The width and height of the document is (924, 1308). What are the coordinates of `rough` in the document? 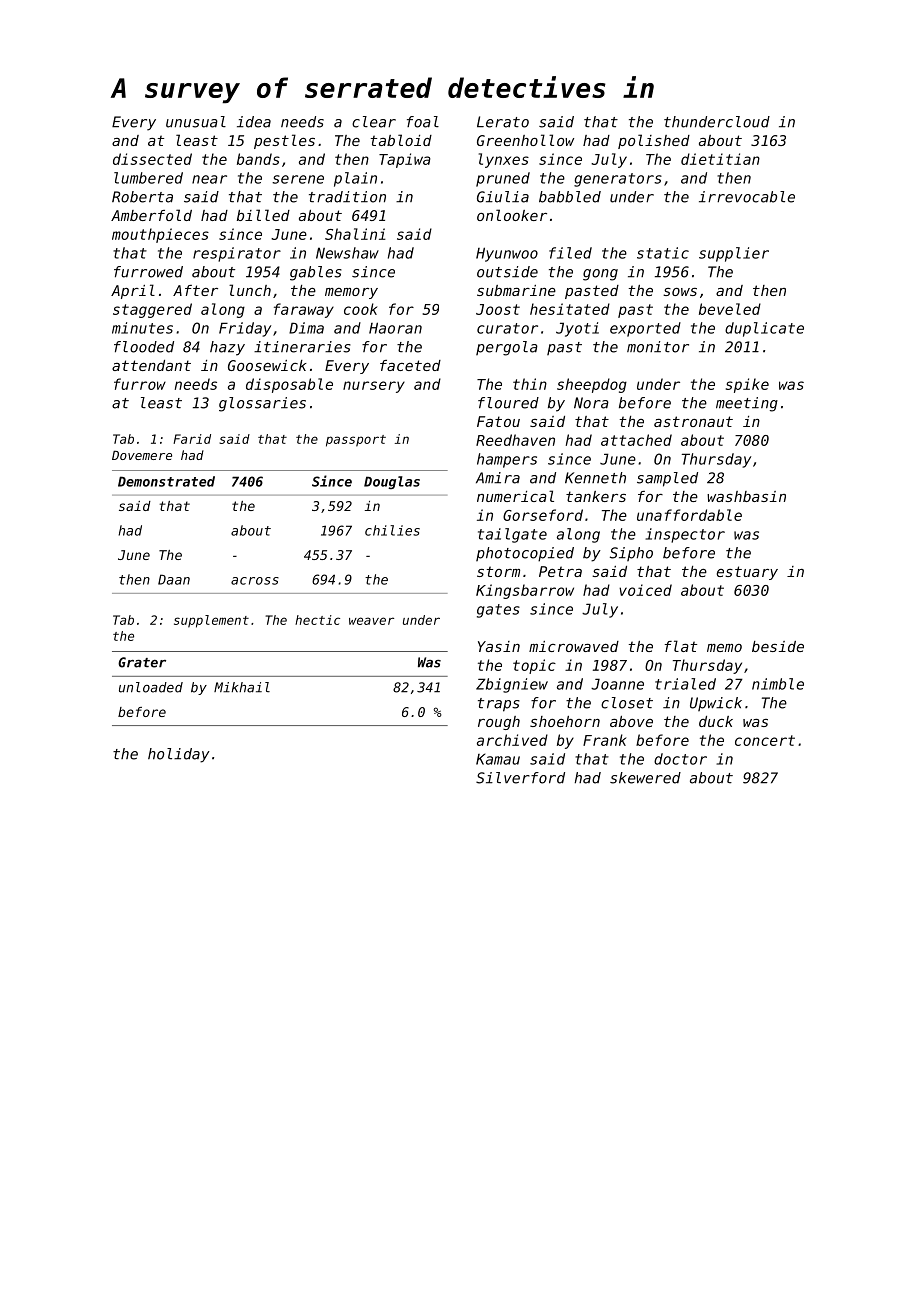 It's located at (499, 723).
